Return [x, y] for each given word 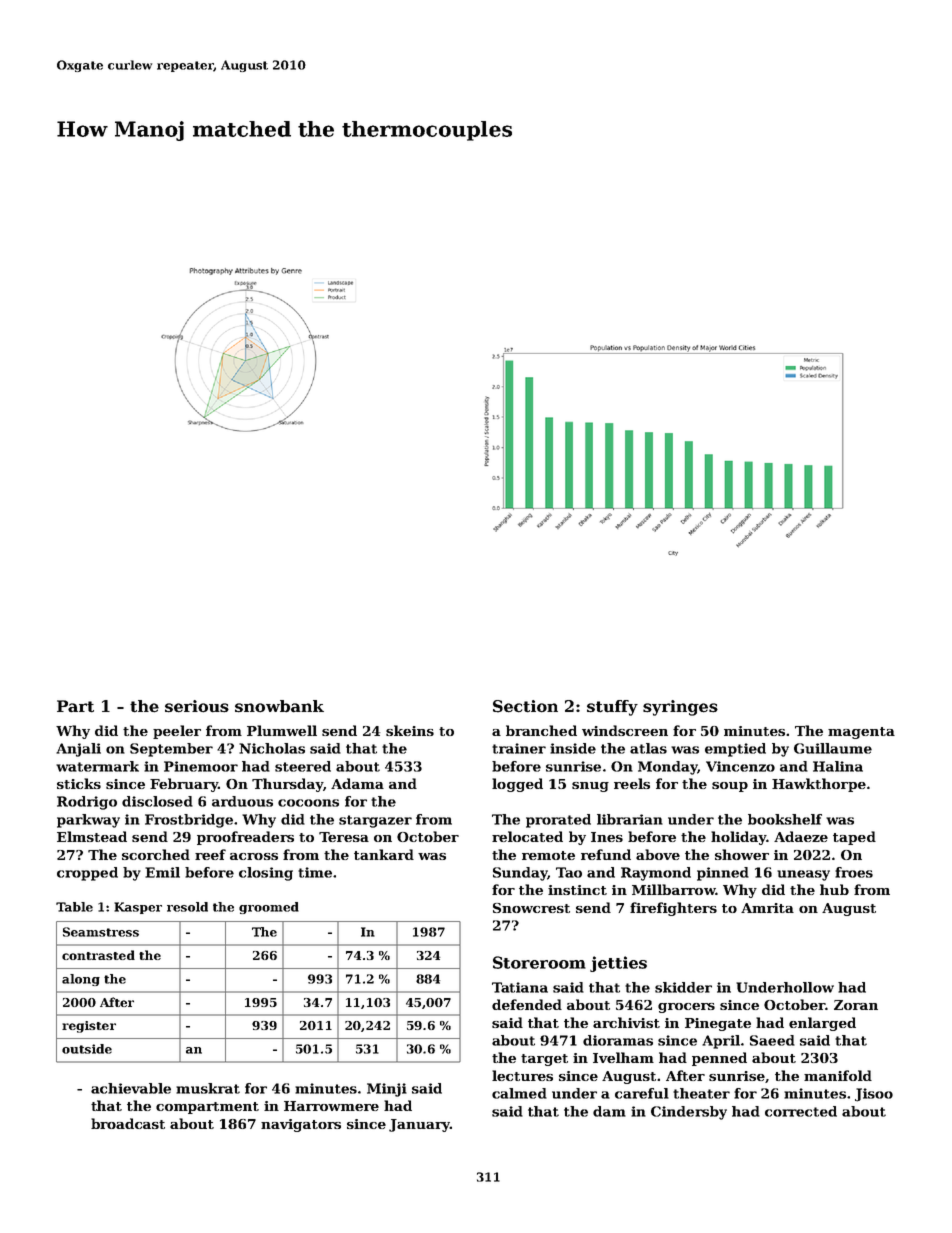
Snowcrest [531, 908]
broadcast [128, 1123]
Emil [162, 872]
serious [197, 706]
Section [525, 706]
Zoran [856, 1005]
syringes [680, 708]
